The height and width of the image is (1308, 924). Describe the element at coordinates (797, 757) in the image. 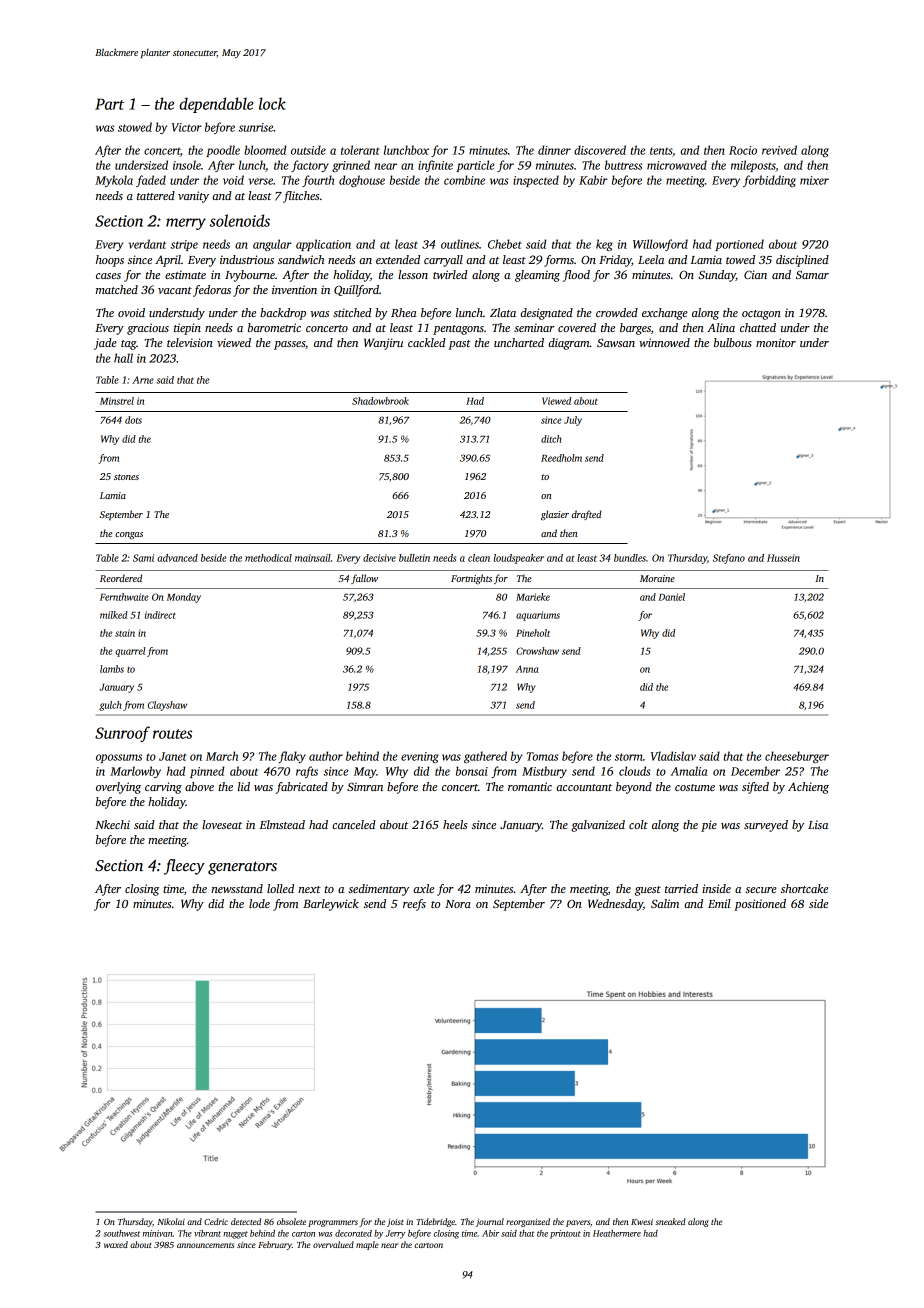

I see `cheeseburger` at that location.
